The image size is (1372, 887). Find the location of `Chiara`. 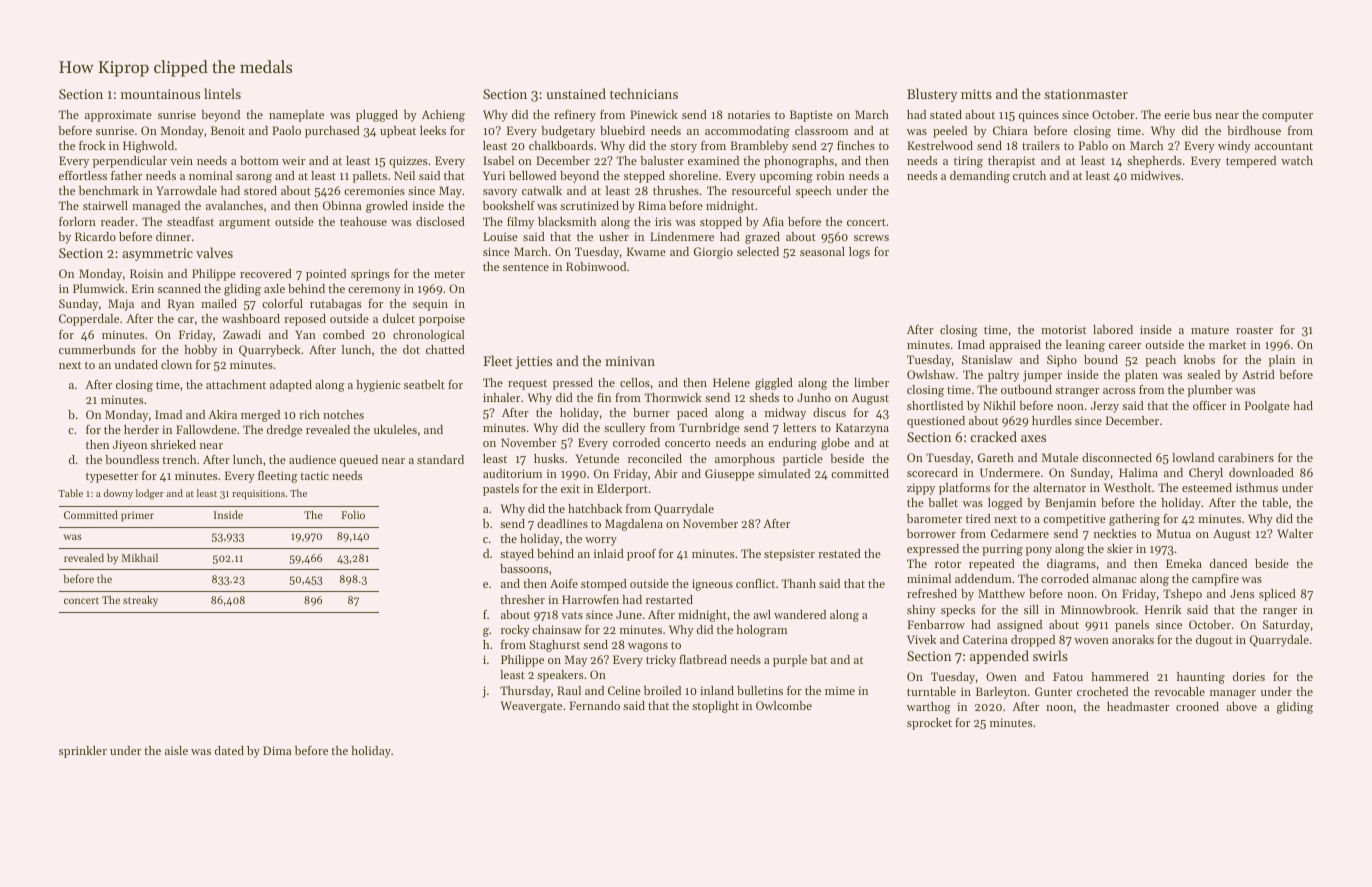

Chiara is located at coordinates (1010, 130).
